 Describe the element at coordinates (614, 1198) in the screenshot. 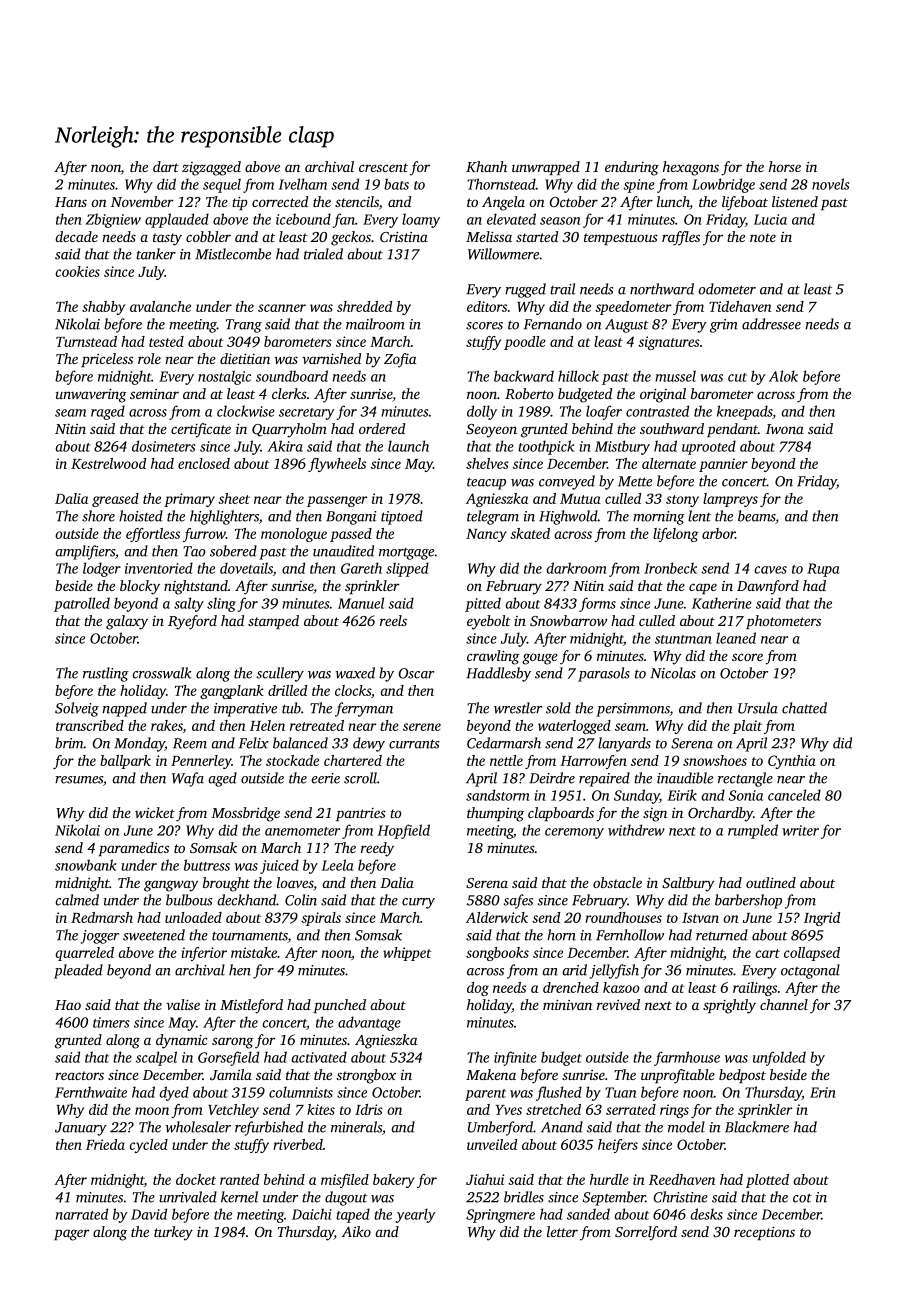

I see `September` at that location.
